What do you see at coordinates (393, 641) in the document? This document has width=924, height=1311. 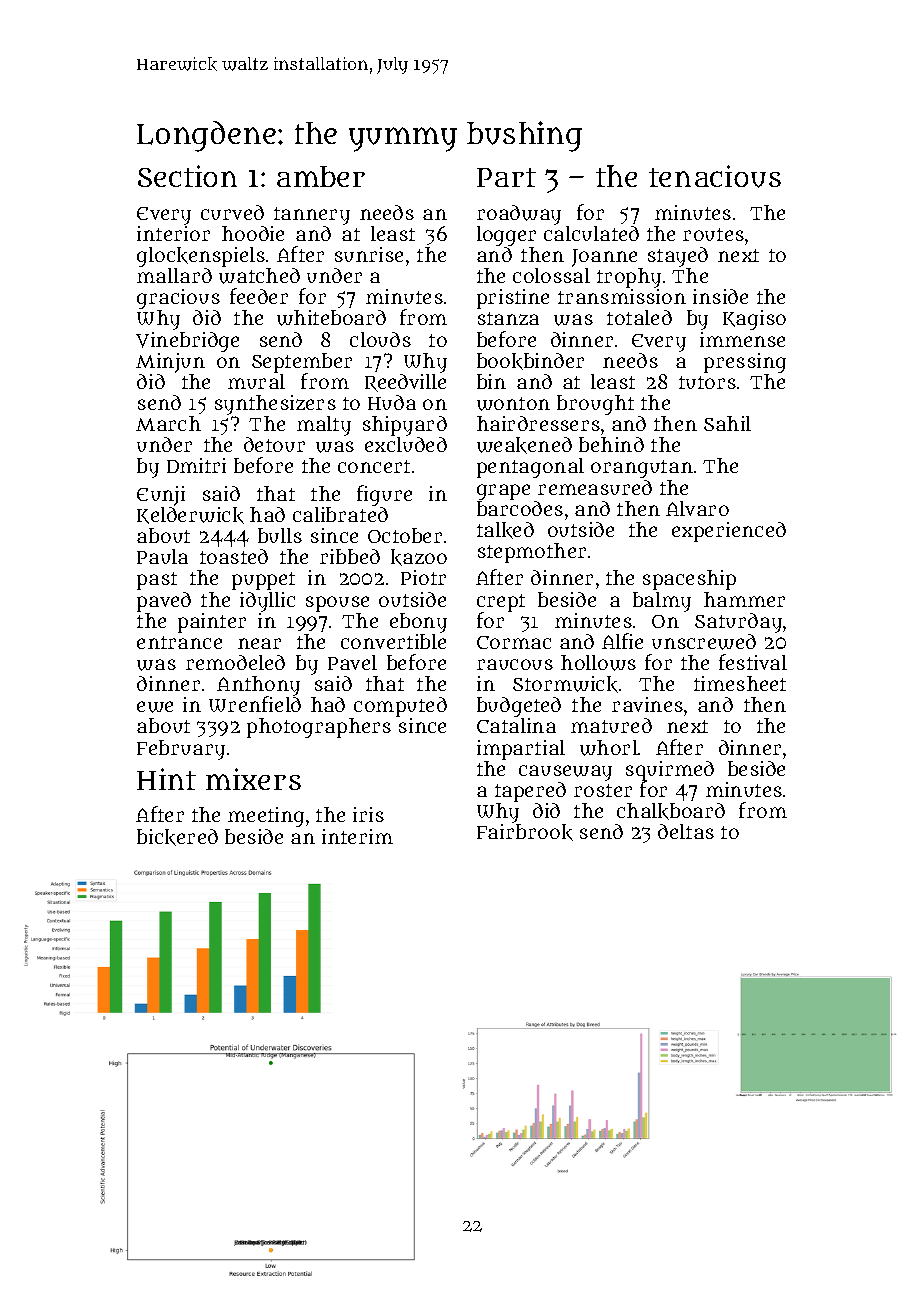 I see `convertible` at bounding box center [393, 641].
